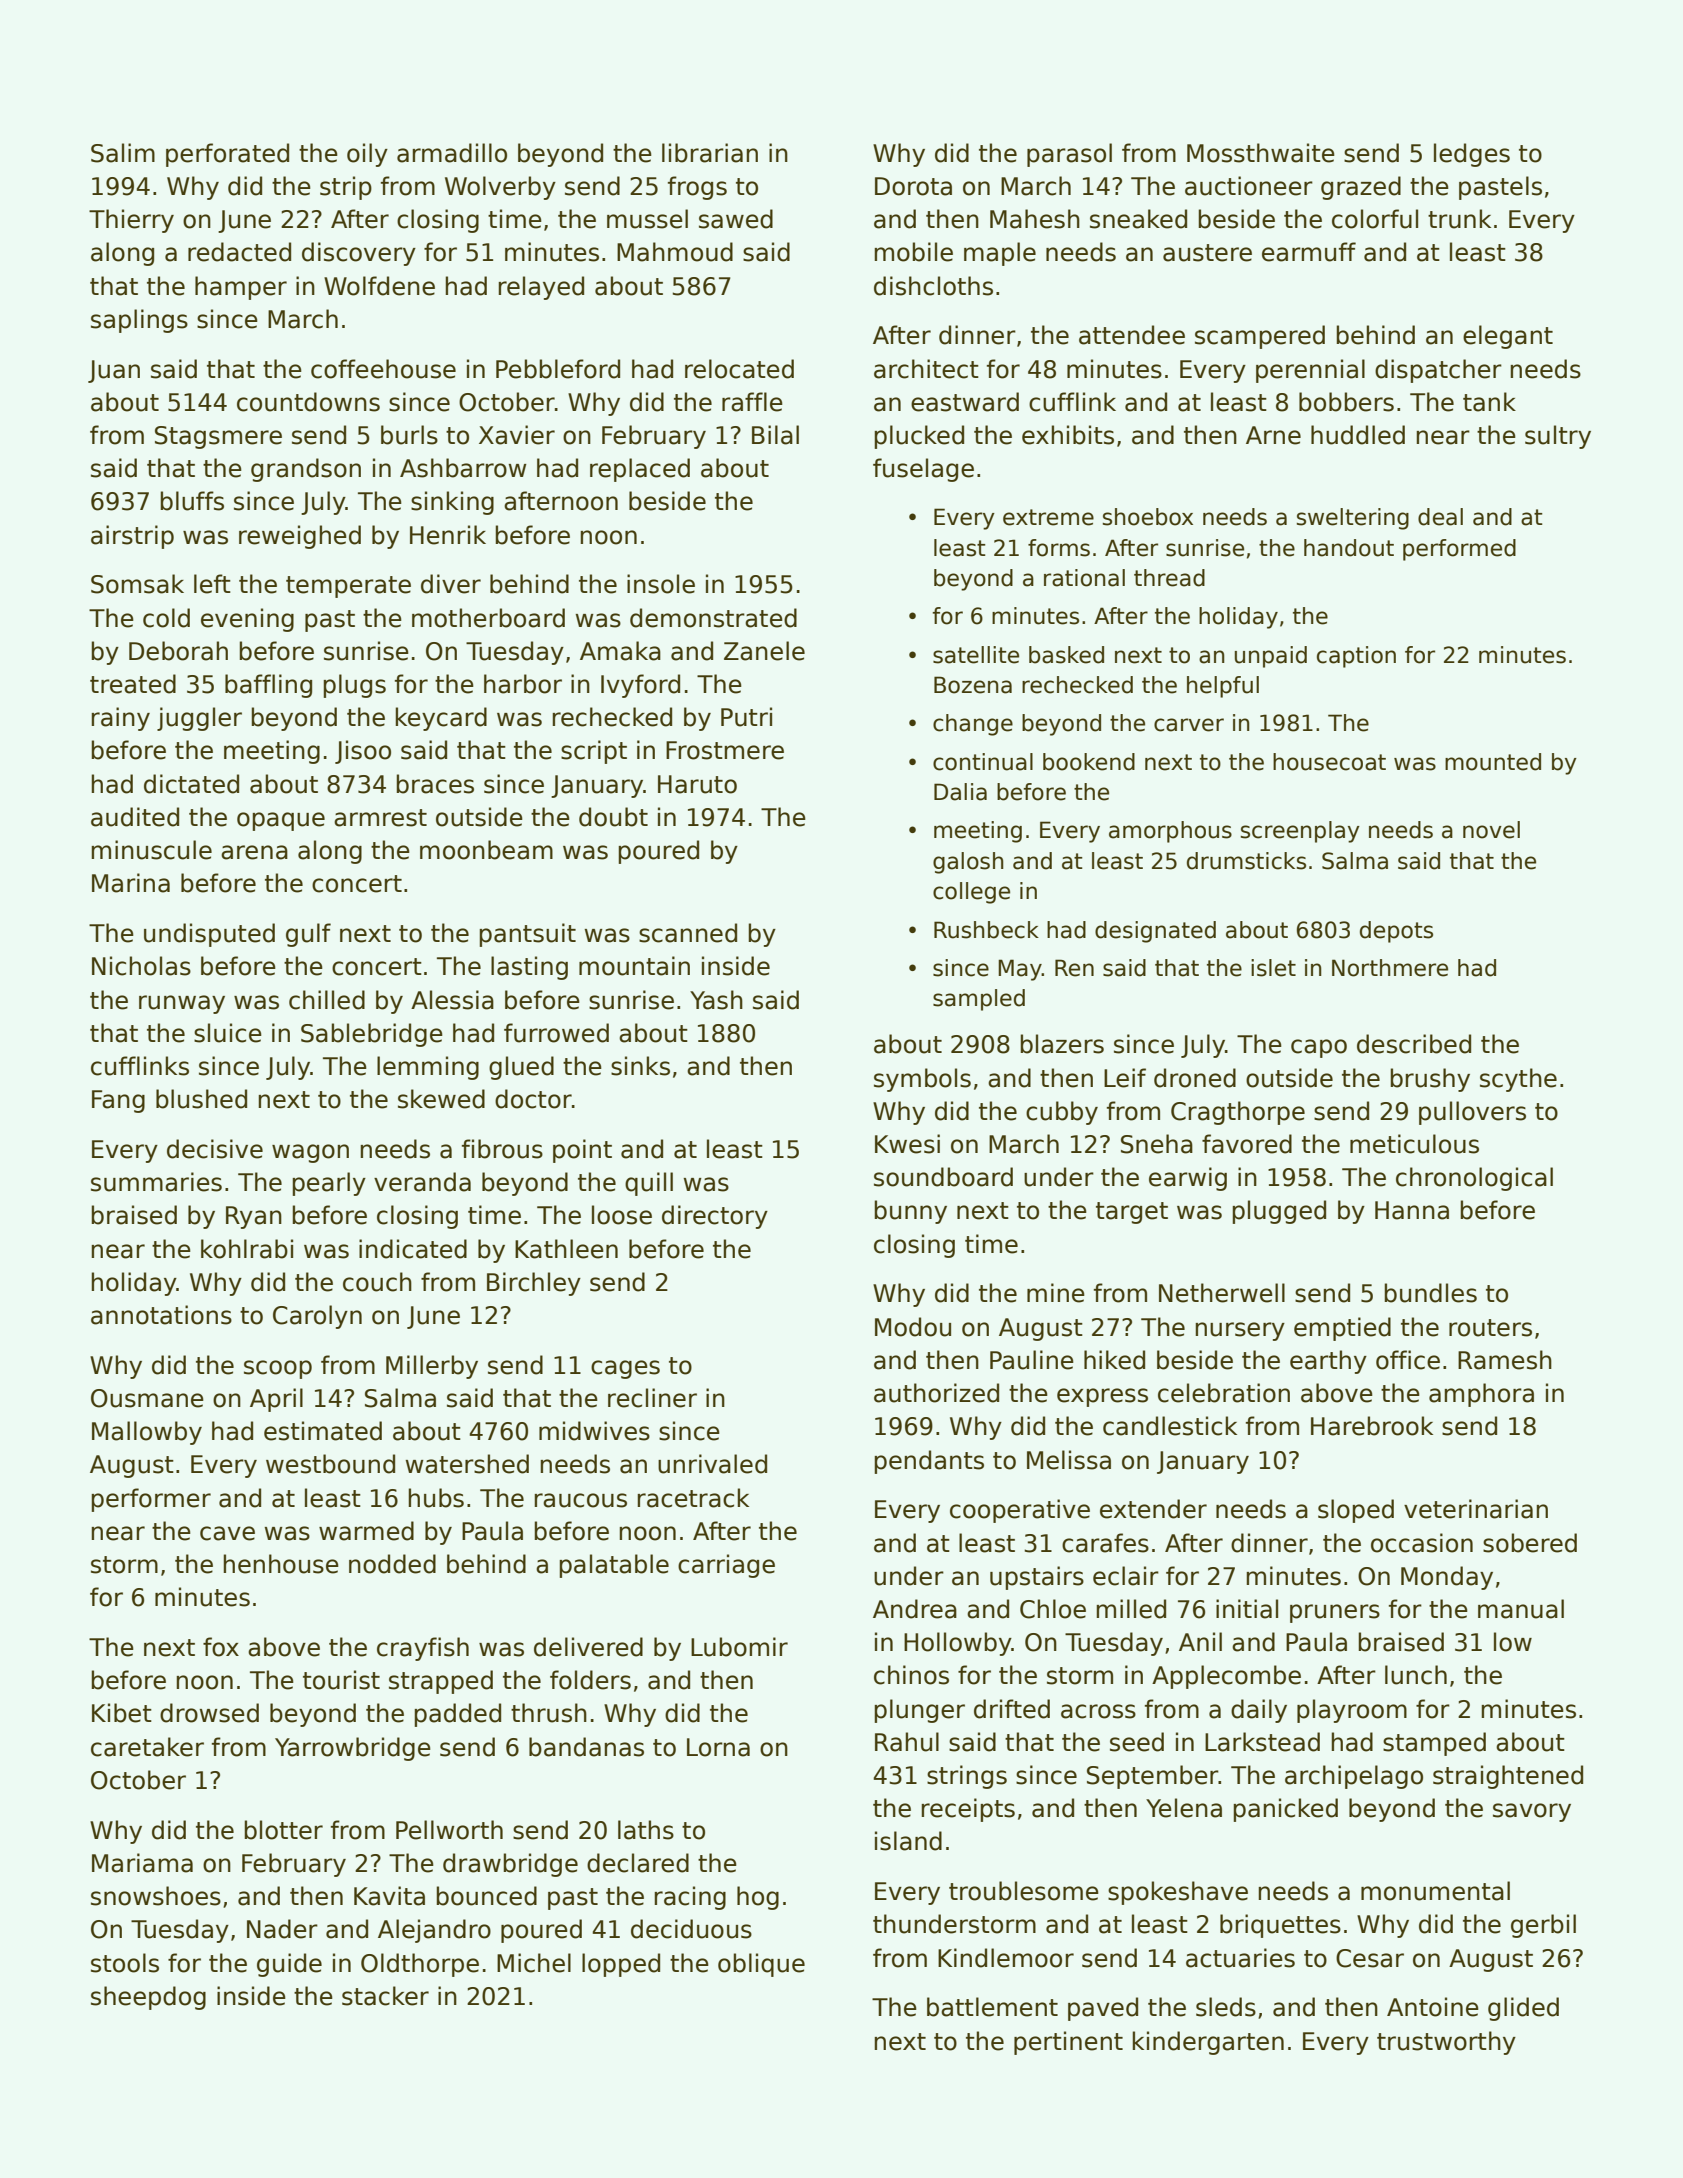  What do you see at coordinates (621, 1965) in the screenshot?
I see `lopped` at bounding box center [621, 1965].
